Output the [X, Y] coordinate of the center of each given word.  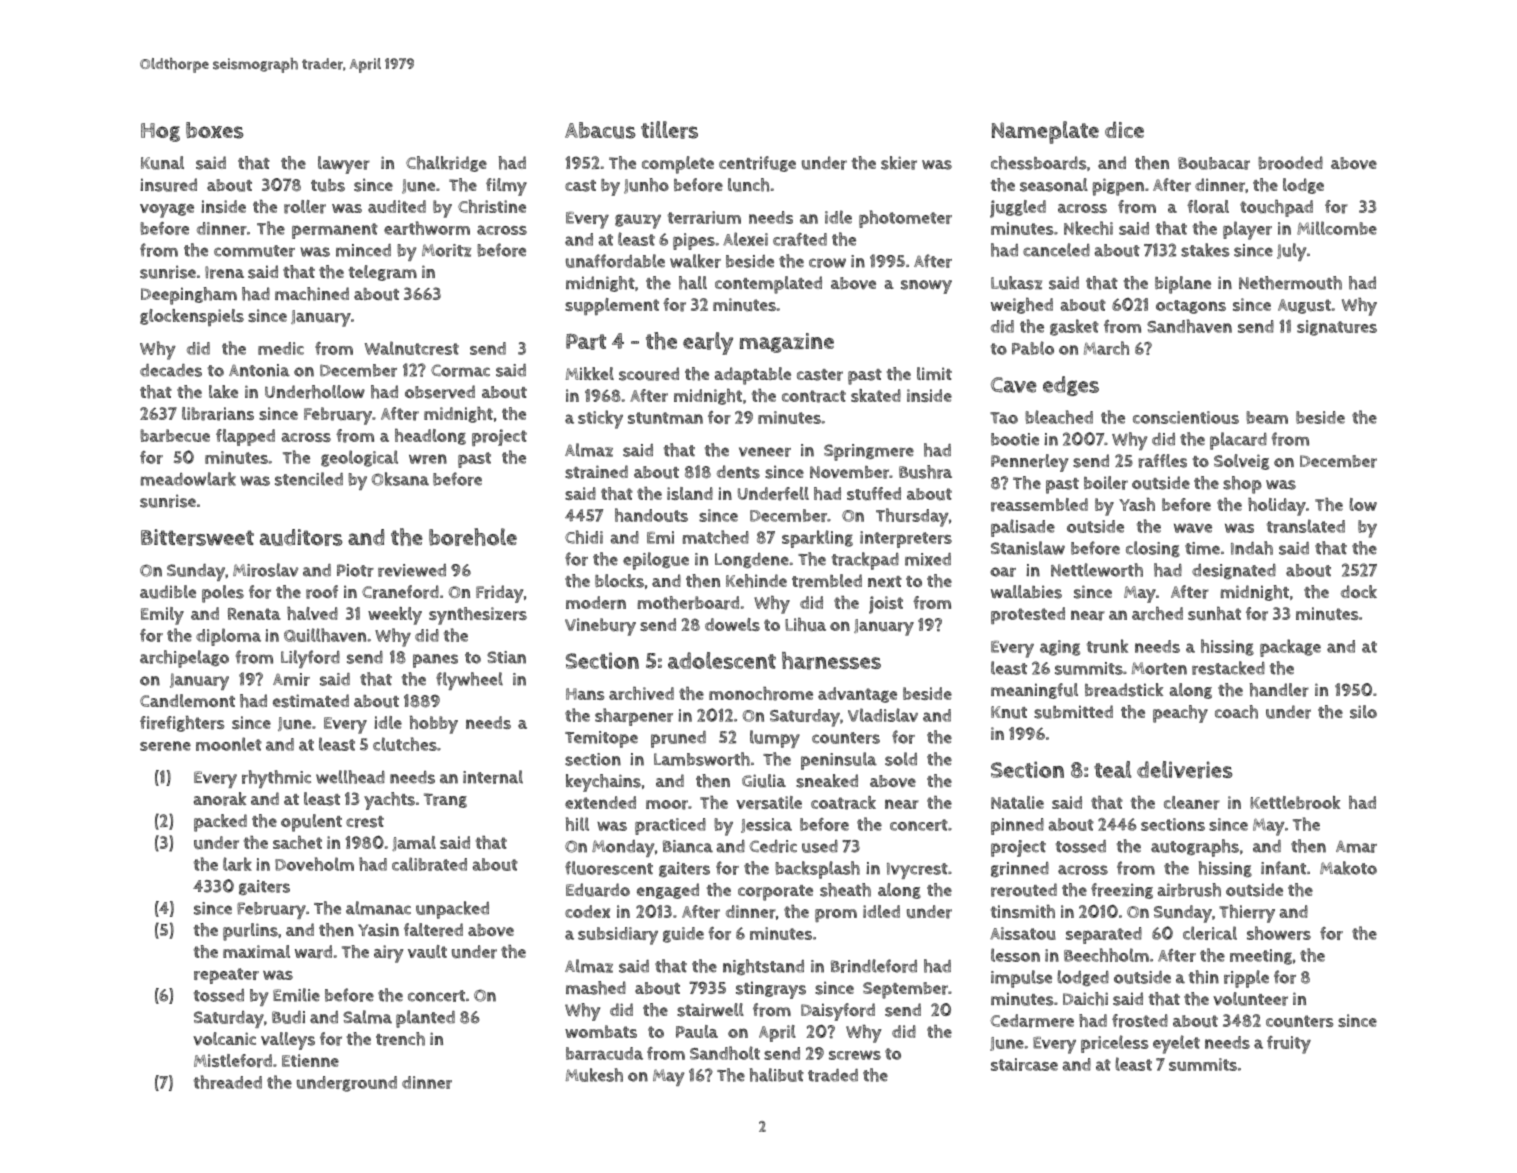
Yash [1137, 504]
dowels [732, 624]
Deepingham [189, 296]
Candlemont [187, 700]
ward [313, 952]
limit [934, 373]
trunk [1107, 646]
